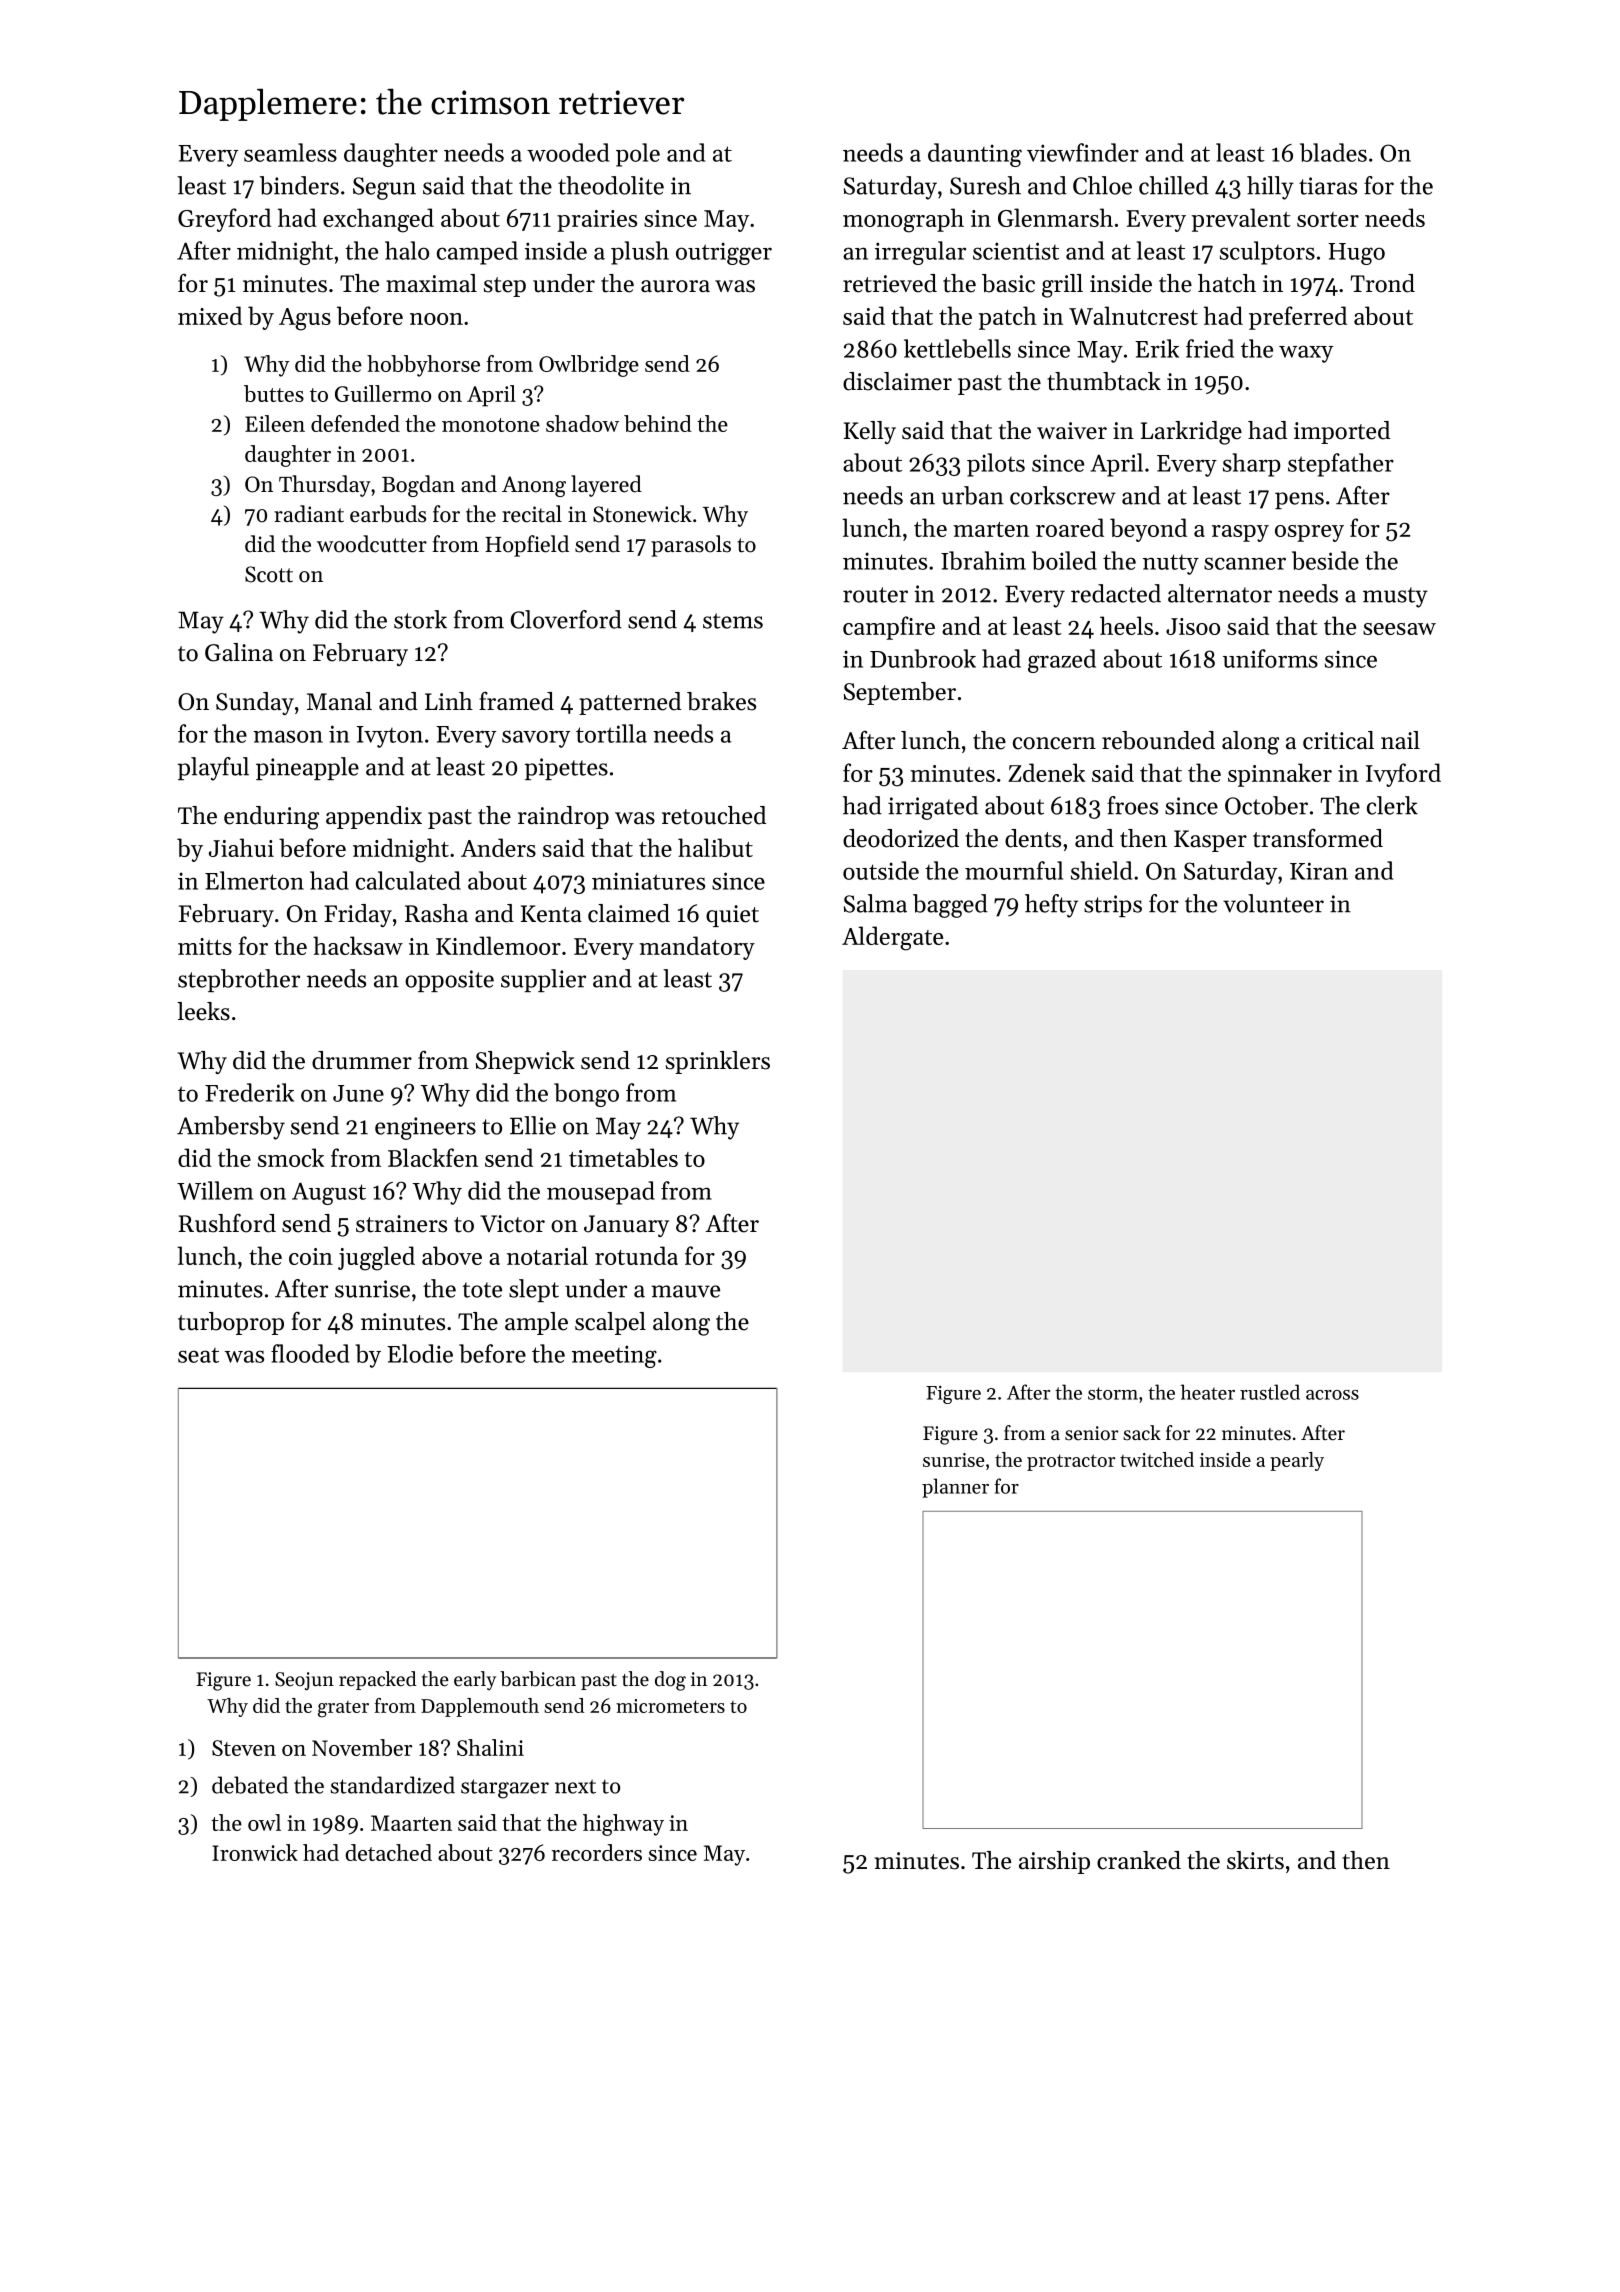  I want to click on daunting, so click(975, 155).
